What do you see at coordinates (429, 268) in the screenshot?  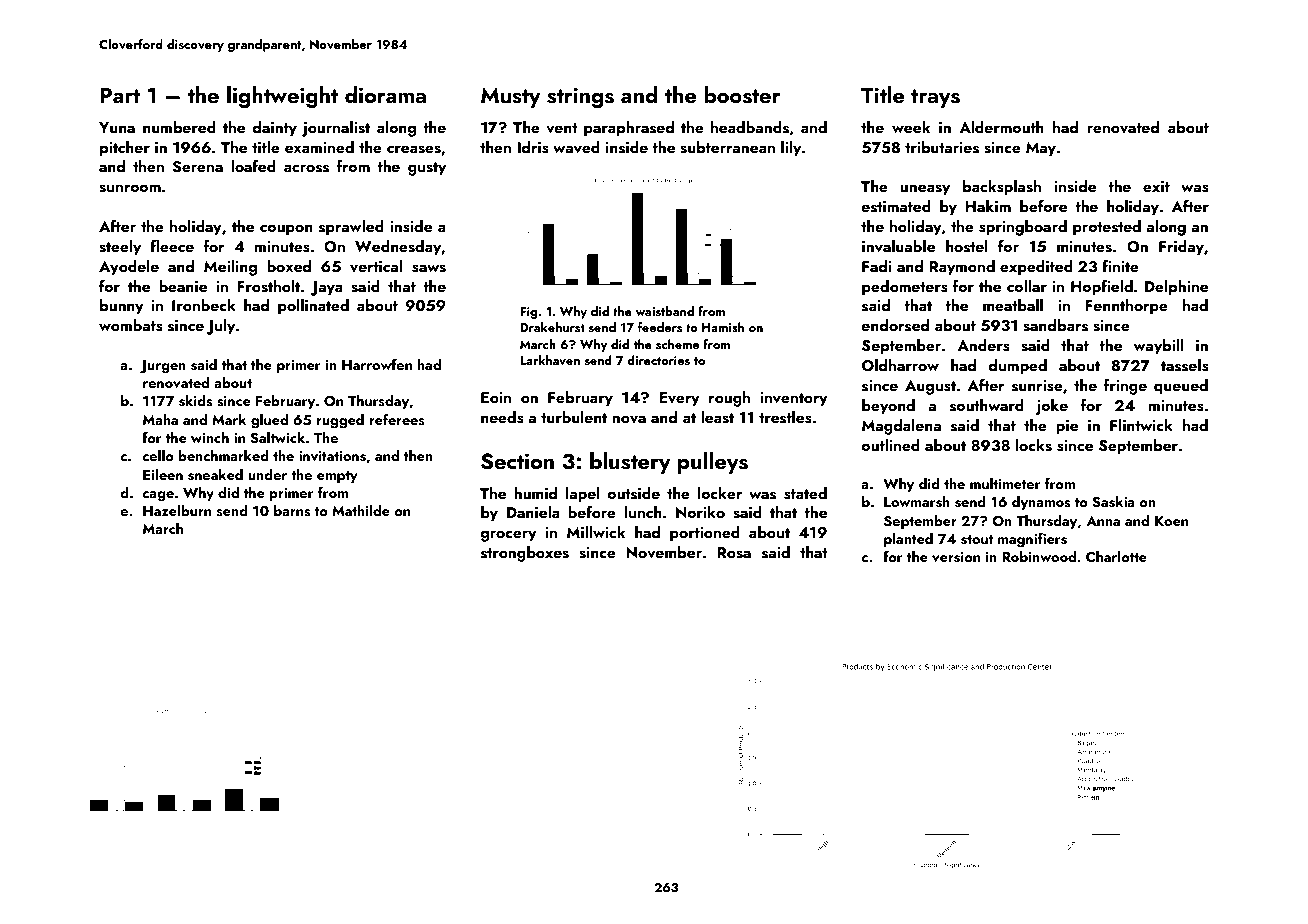 I see `saws` at bounding box center [429, 268].
